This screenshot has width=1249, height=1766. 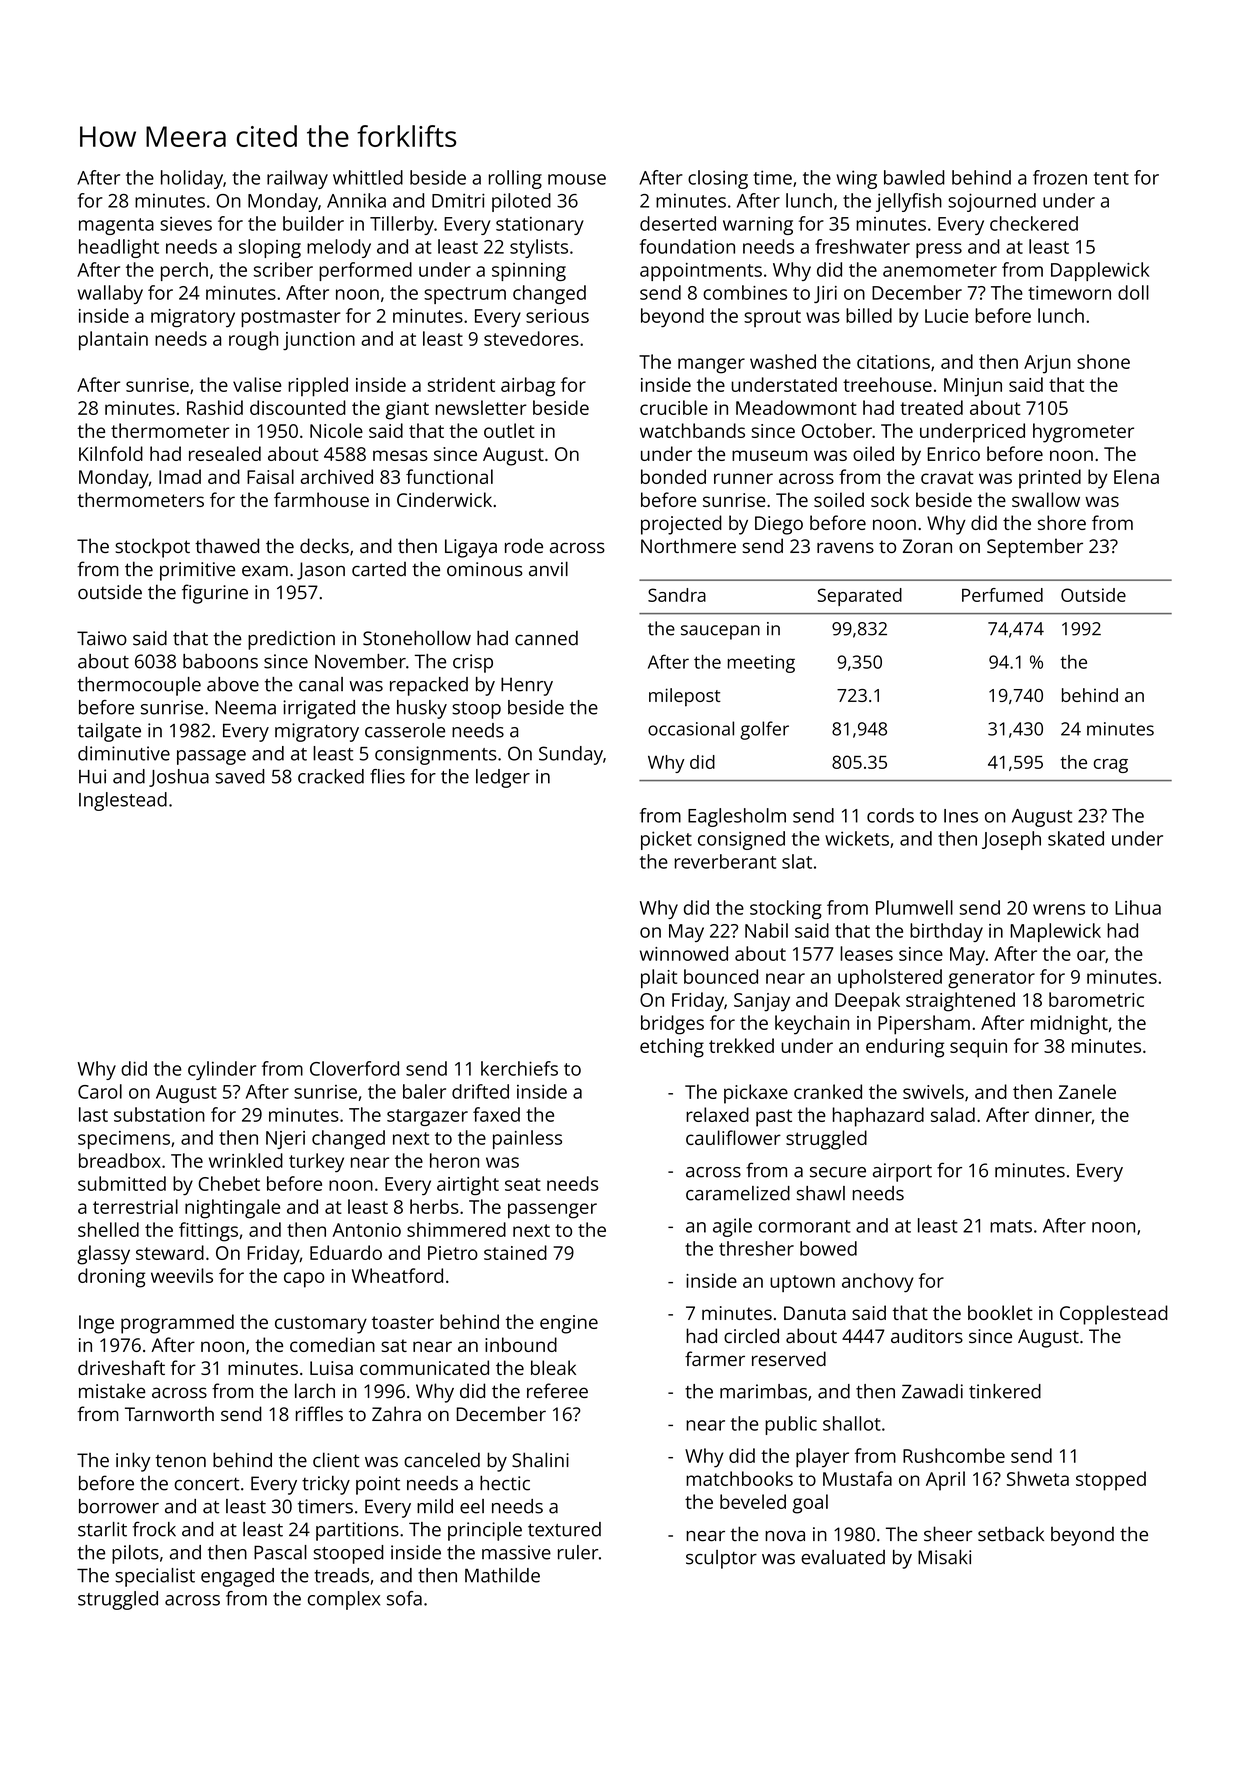 I want to click on setback, so click(x=1011, y=1534).
